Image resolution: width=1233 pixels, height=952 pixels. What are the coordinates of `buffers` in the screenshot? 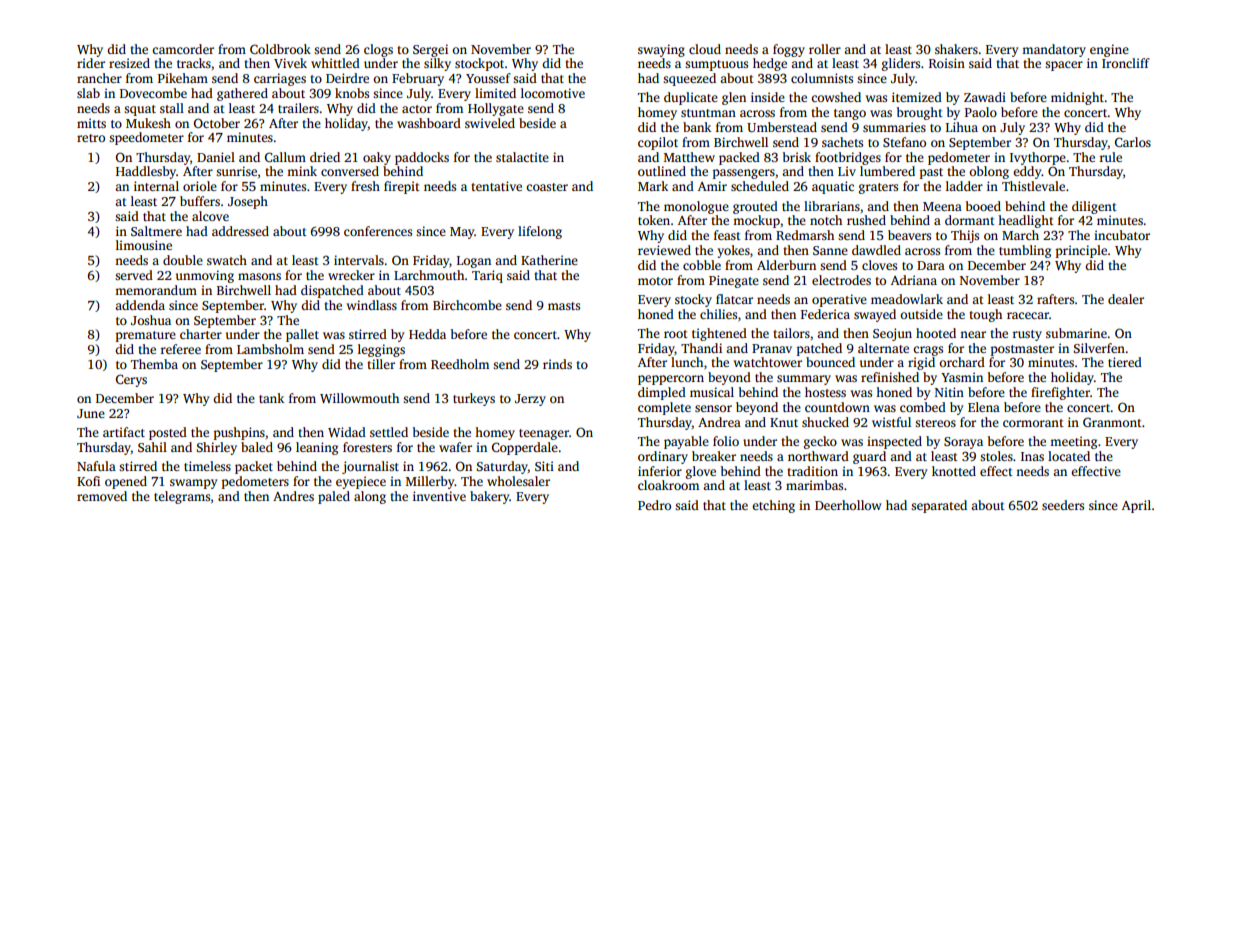 It's located at (200, 201).
